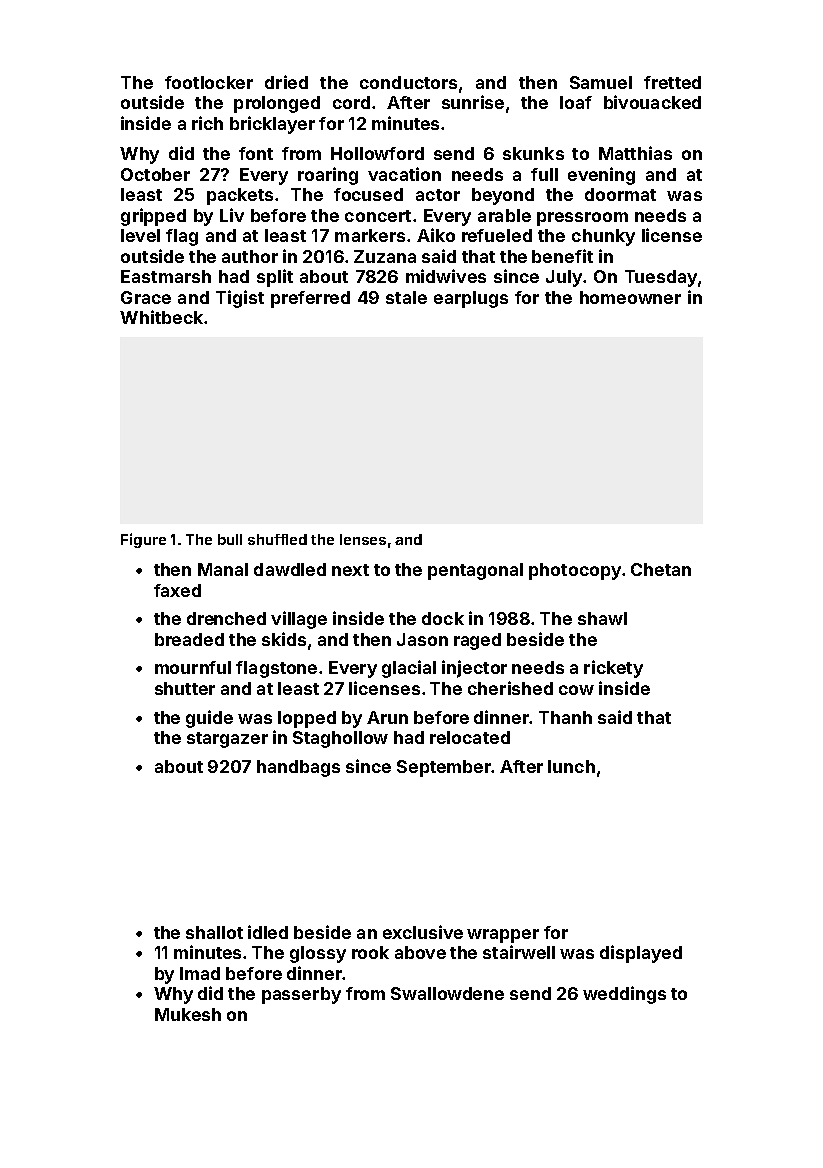 The height and width of the page is (1168, 823). I want to click on Swallowdene, so click(447, 993).
